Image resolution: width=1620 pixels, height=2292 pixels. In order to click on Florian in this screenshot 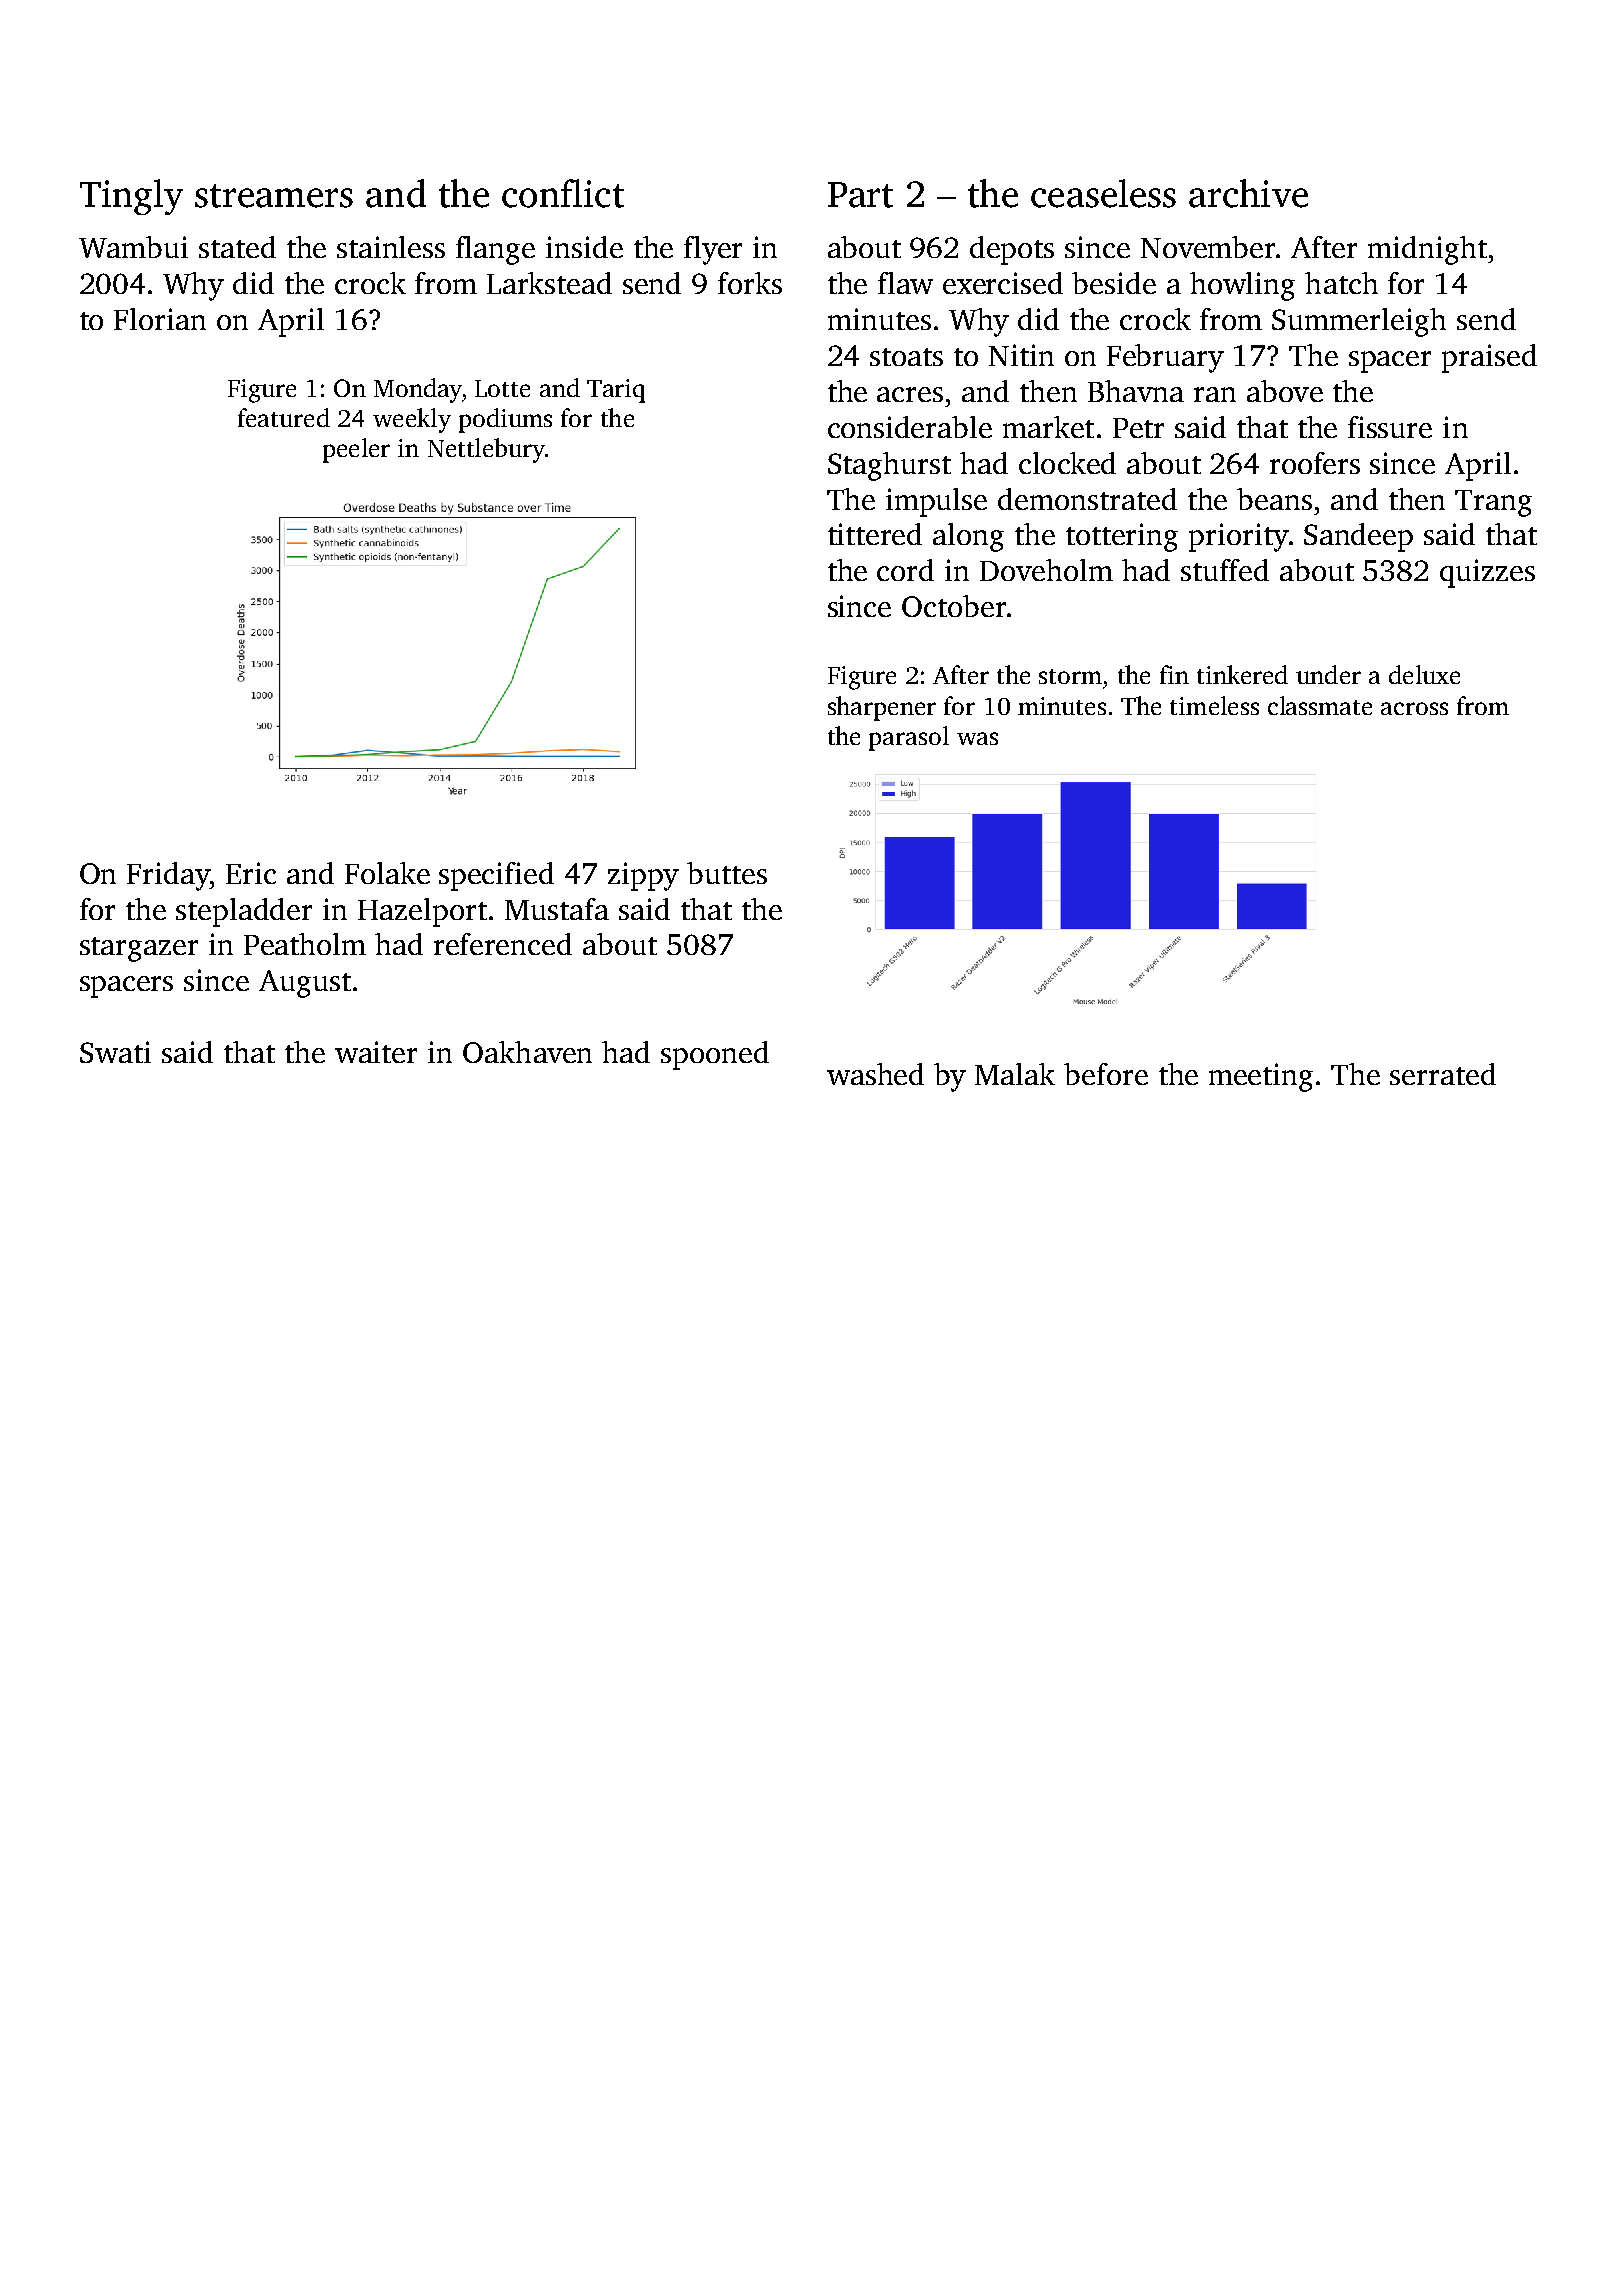, I will do `click(160, 319)`.
